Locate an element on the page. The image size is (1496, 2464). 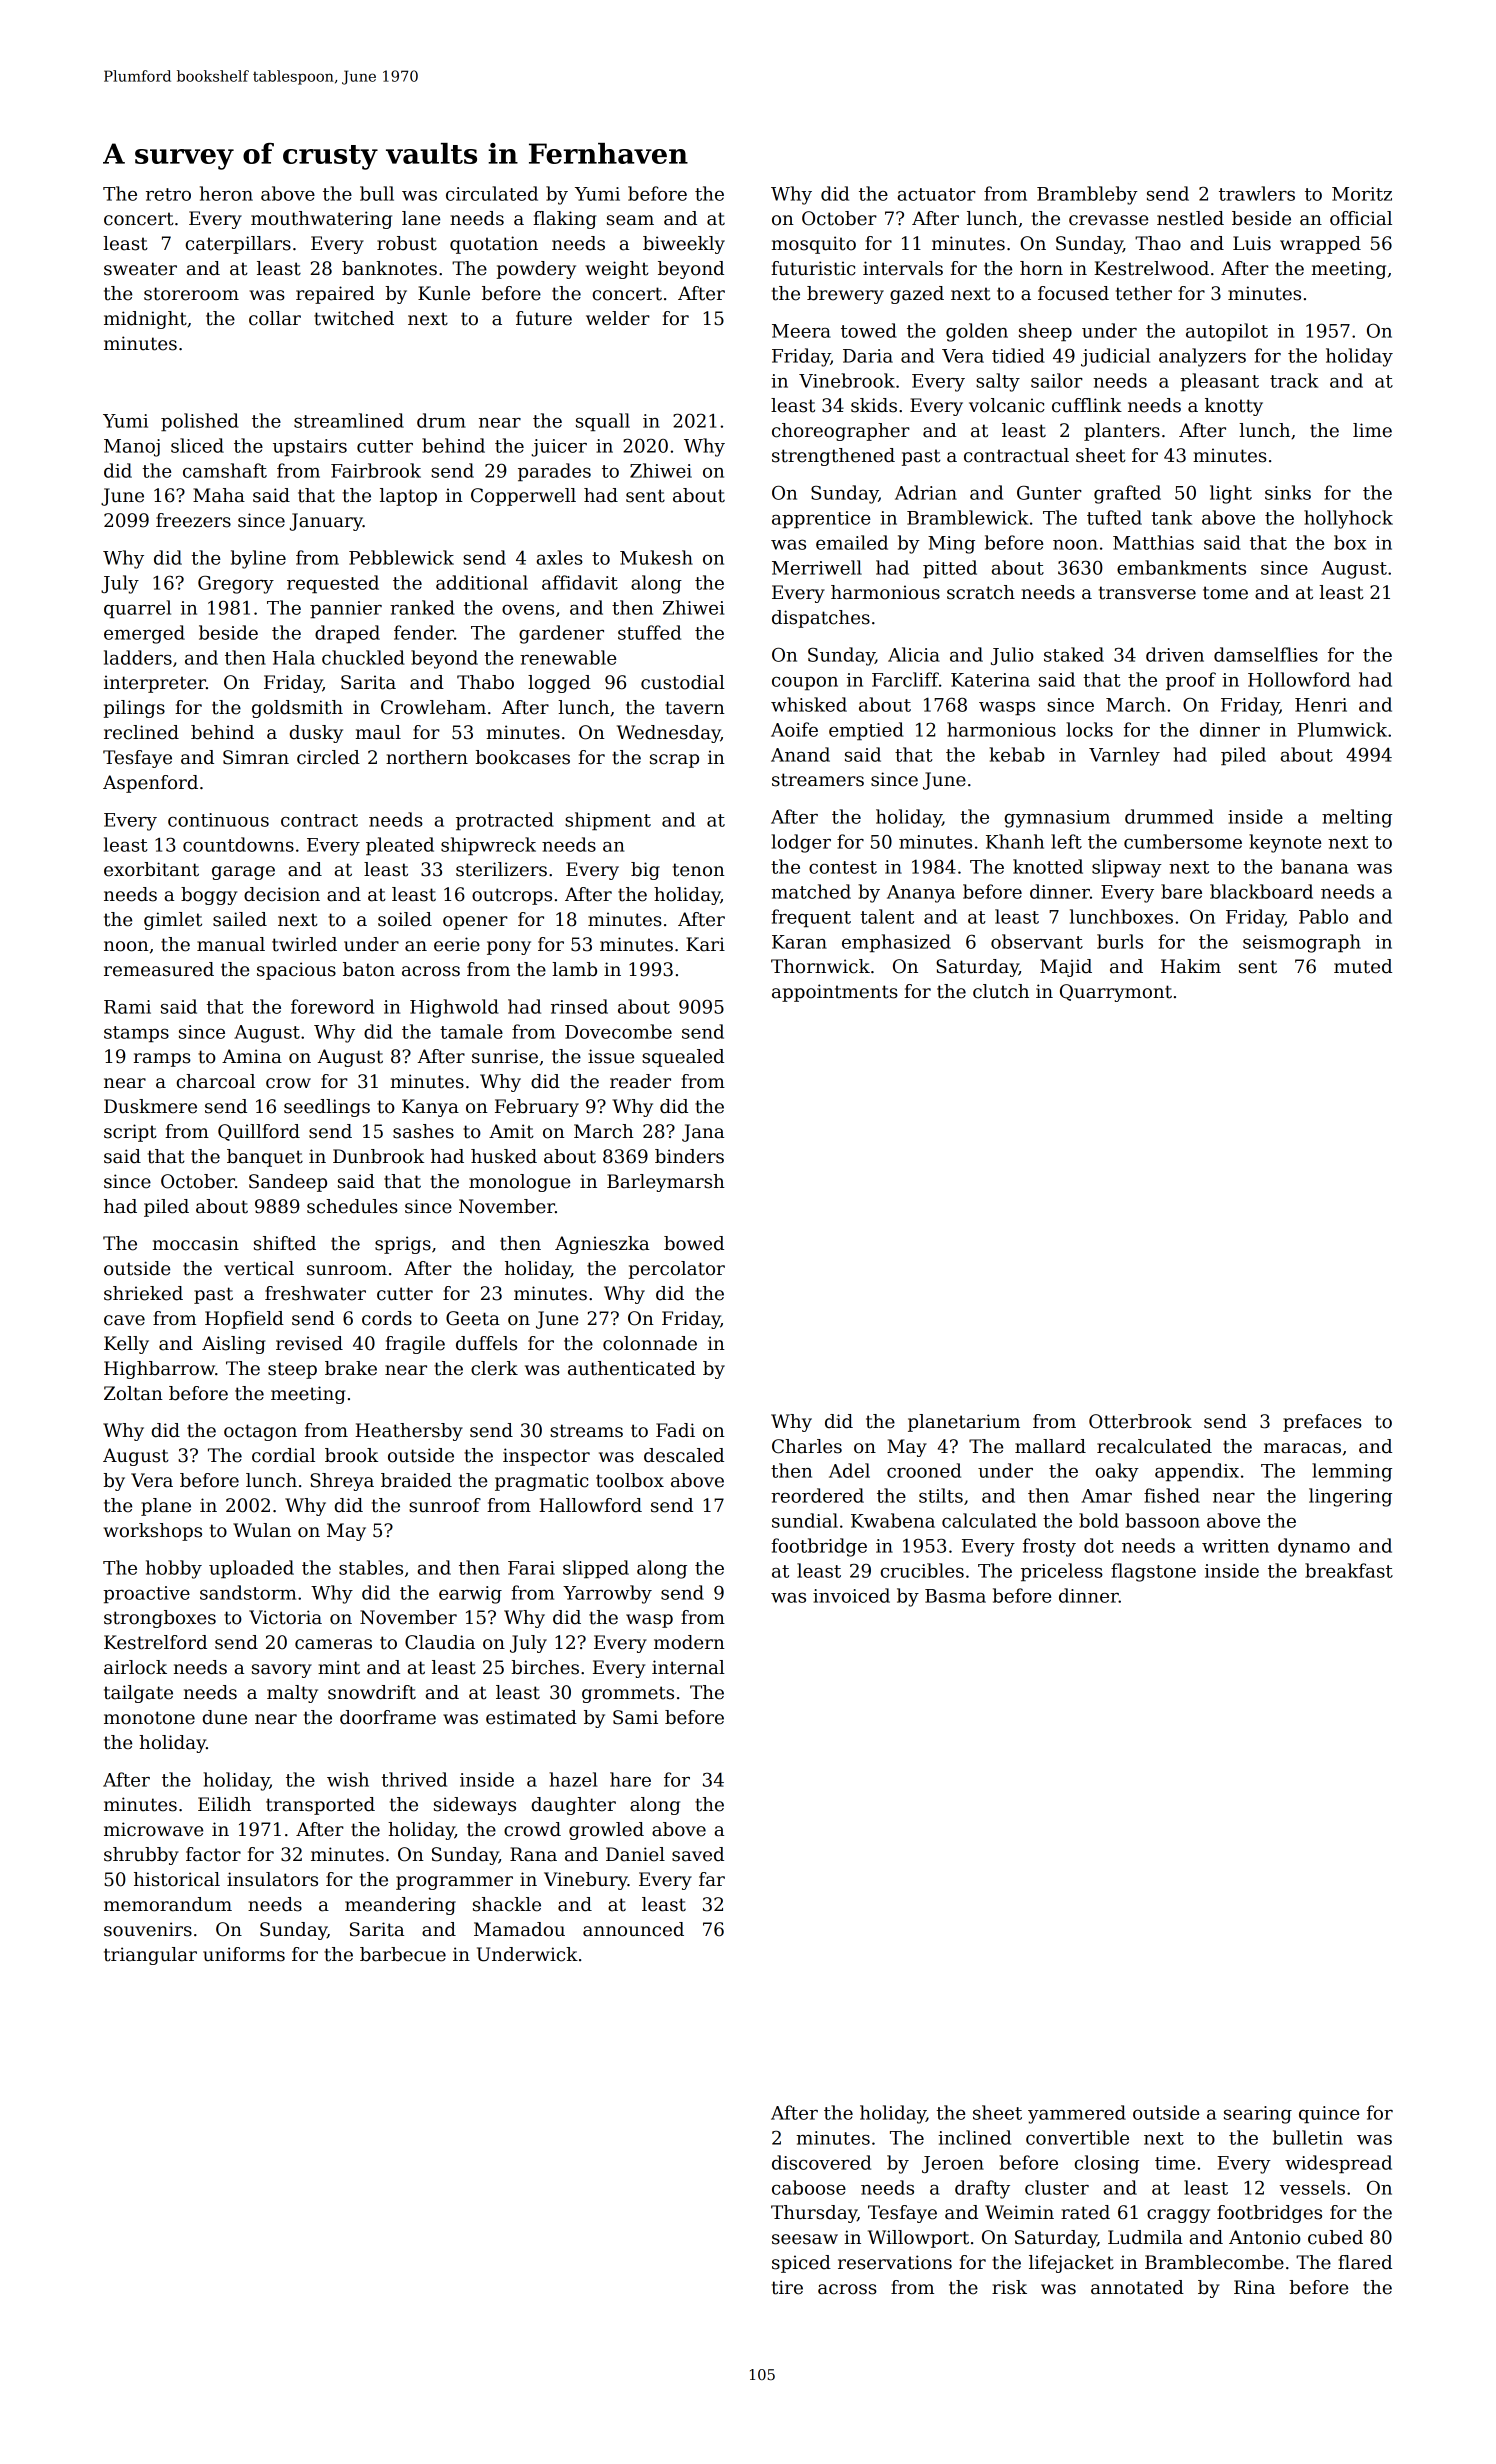
saved is located at coordinates (698, 1854).
